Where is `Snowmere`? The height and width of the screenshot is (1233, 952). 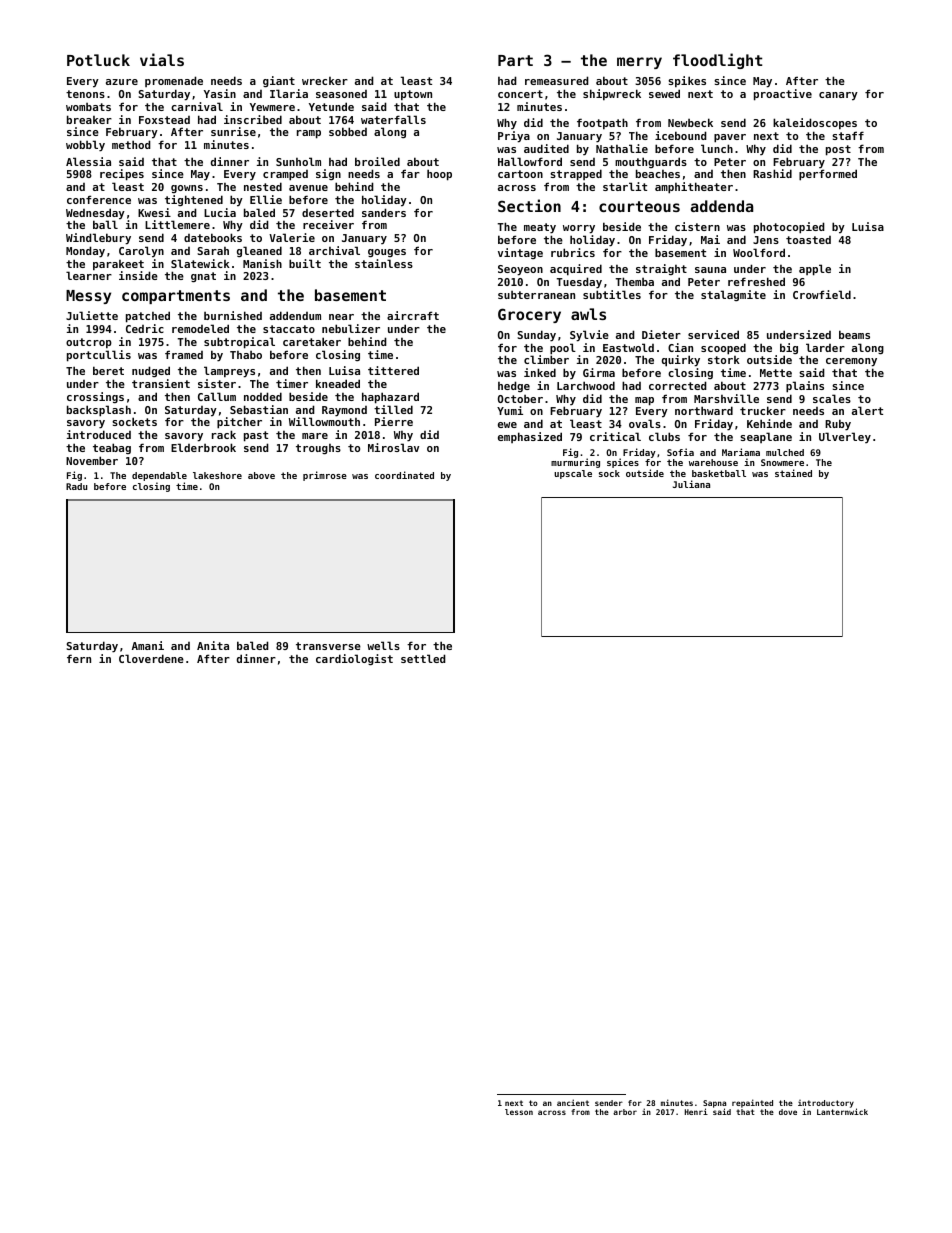
Snowmere is located at coordinates (782, 462).
